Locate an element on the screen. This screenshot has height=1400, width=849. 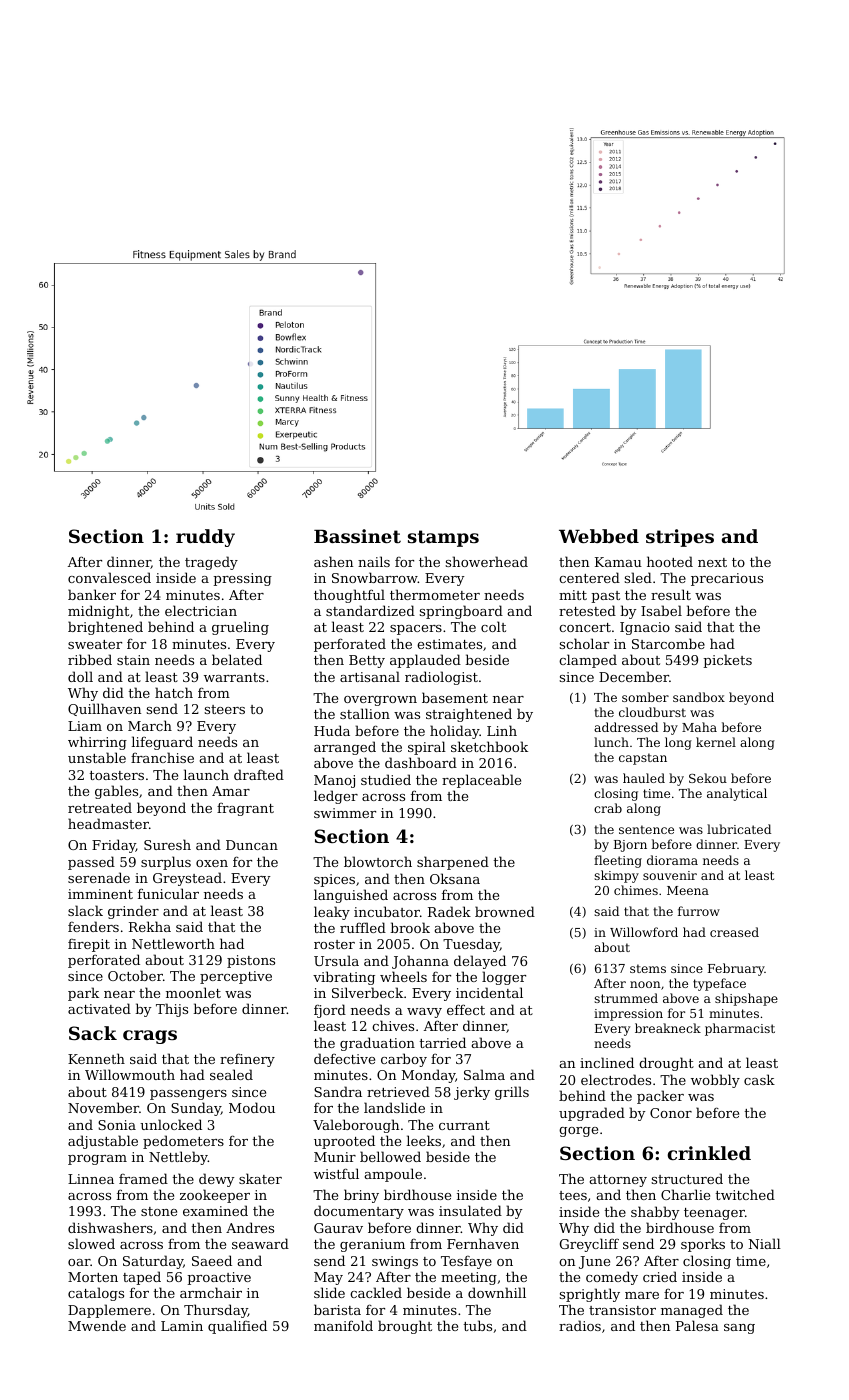
geranium is located at coordinates (372, 1245).
